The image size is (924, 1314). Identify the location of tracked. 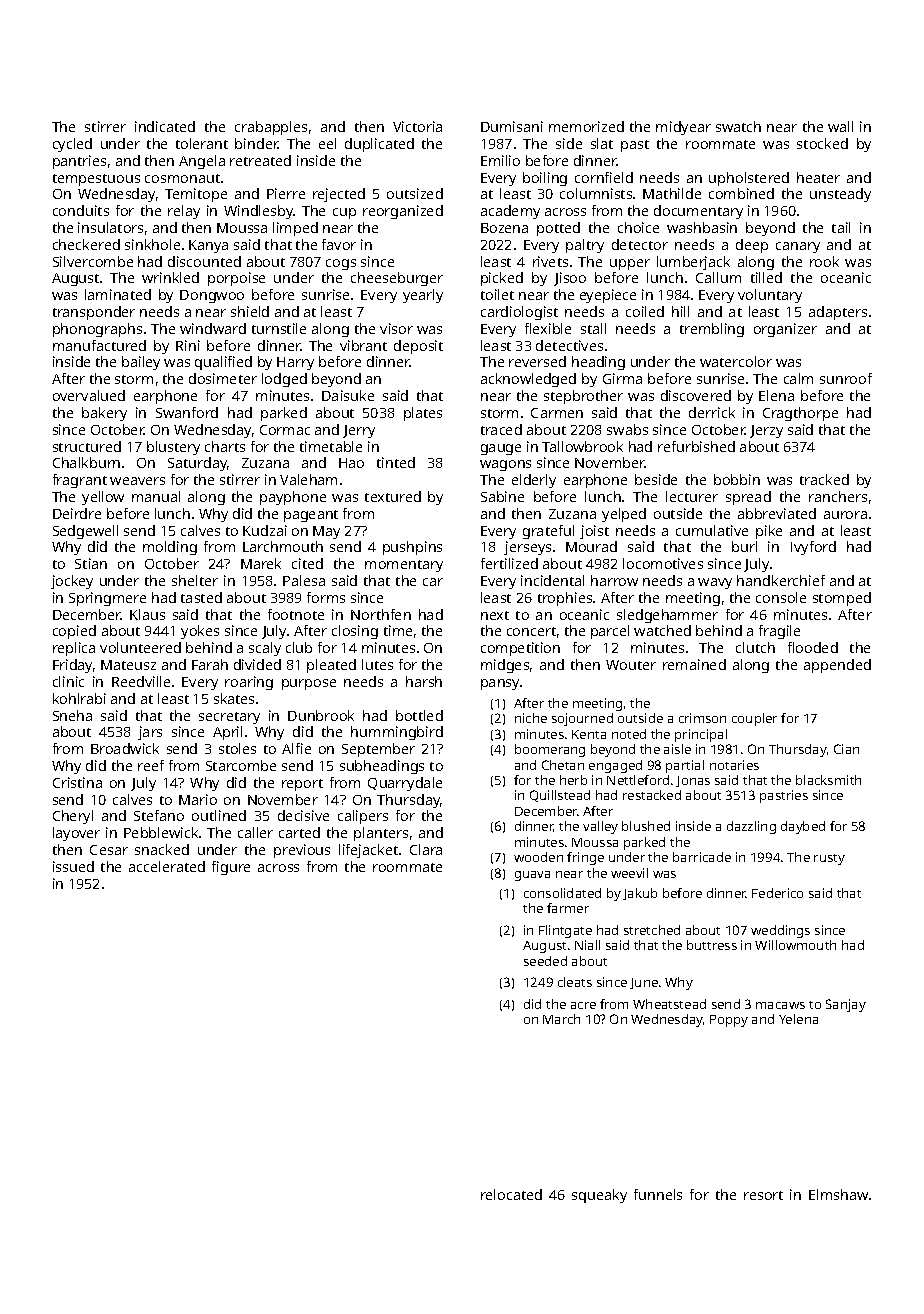
(824, 479).
